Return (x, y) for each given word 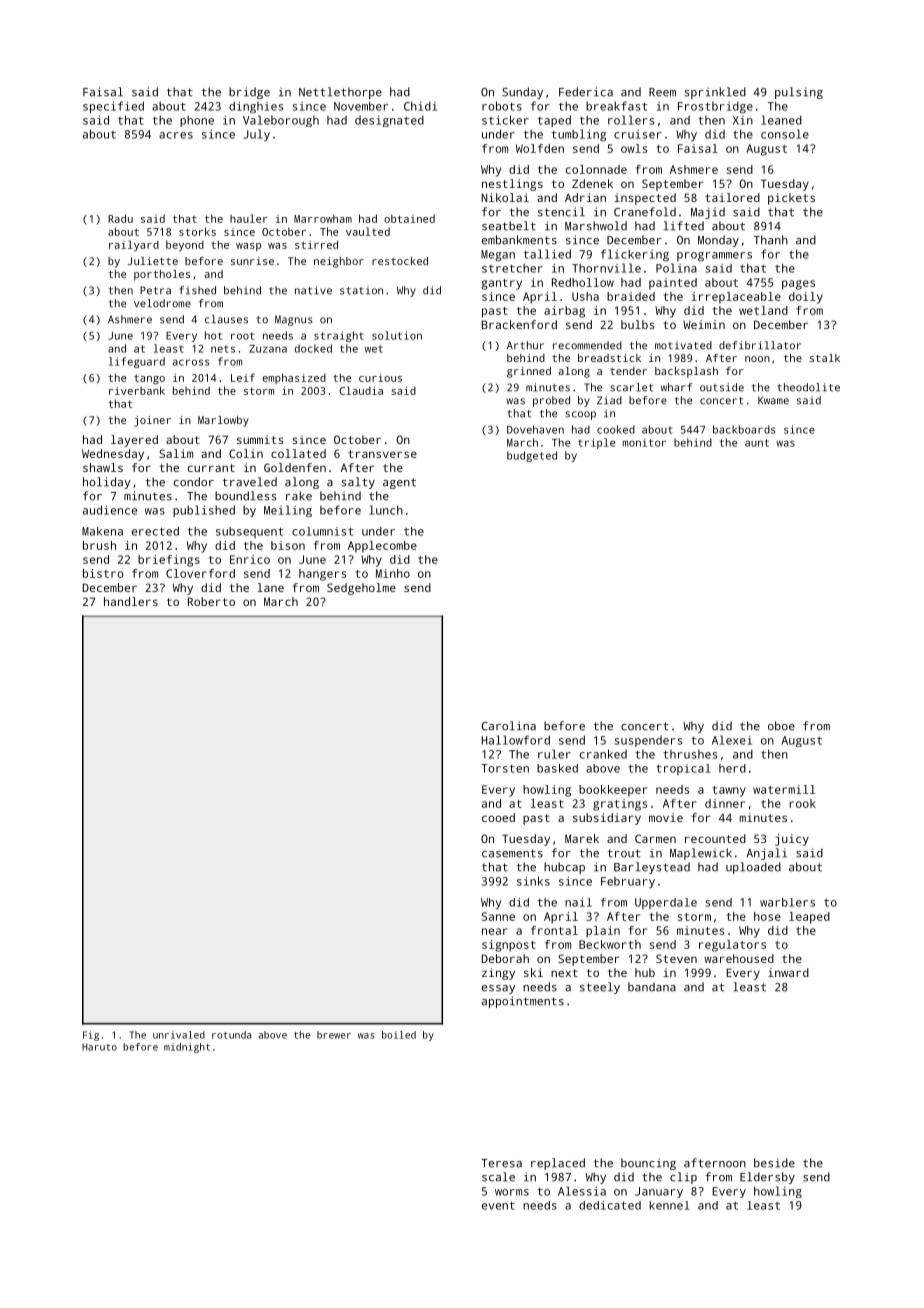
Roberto (211, 601)
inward (788, 972)
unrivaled (179, 1035)
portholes (162, 275)
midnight (187, 1048)
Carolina (509, 726)
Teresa (501, 1163)
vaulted (368, 231)
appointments (523, 1002)
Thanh (771, 240)
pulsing (799, 93)
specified (113, 107)
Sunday (522, 93)
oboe (781, 726)
